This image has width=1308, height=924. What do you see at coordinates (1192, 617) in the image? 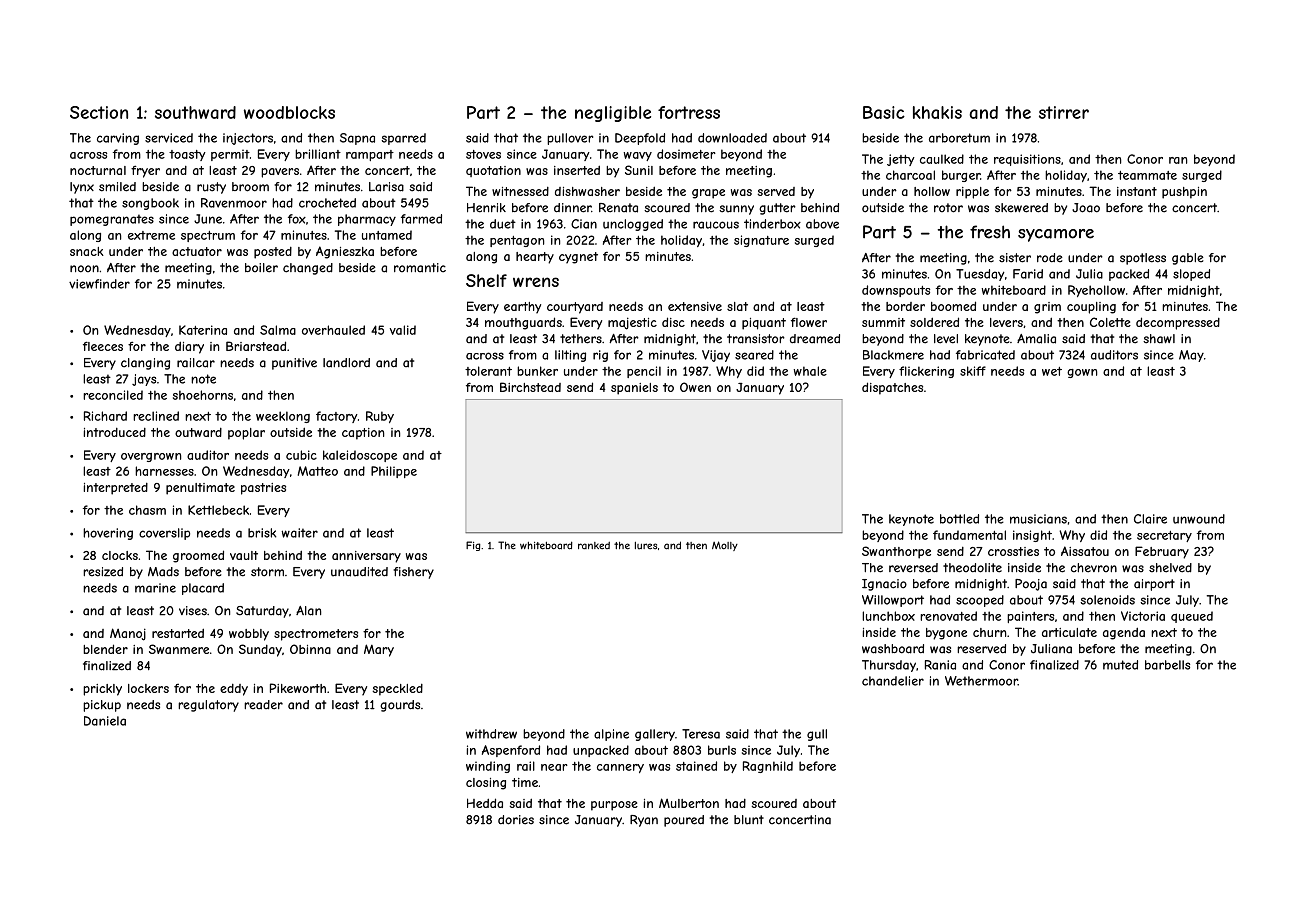
I see `queued` at bounding box center [1192, 617].
